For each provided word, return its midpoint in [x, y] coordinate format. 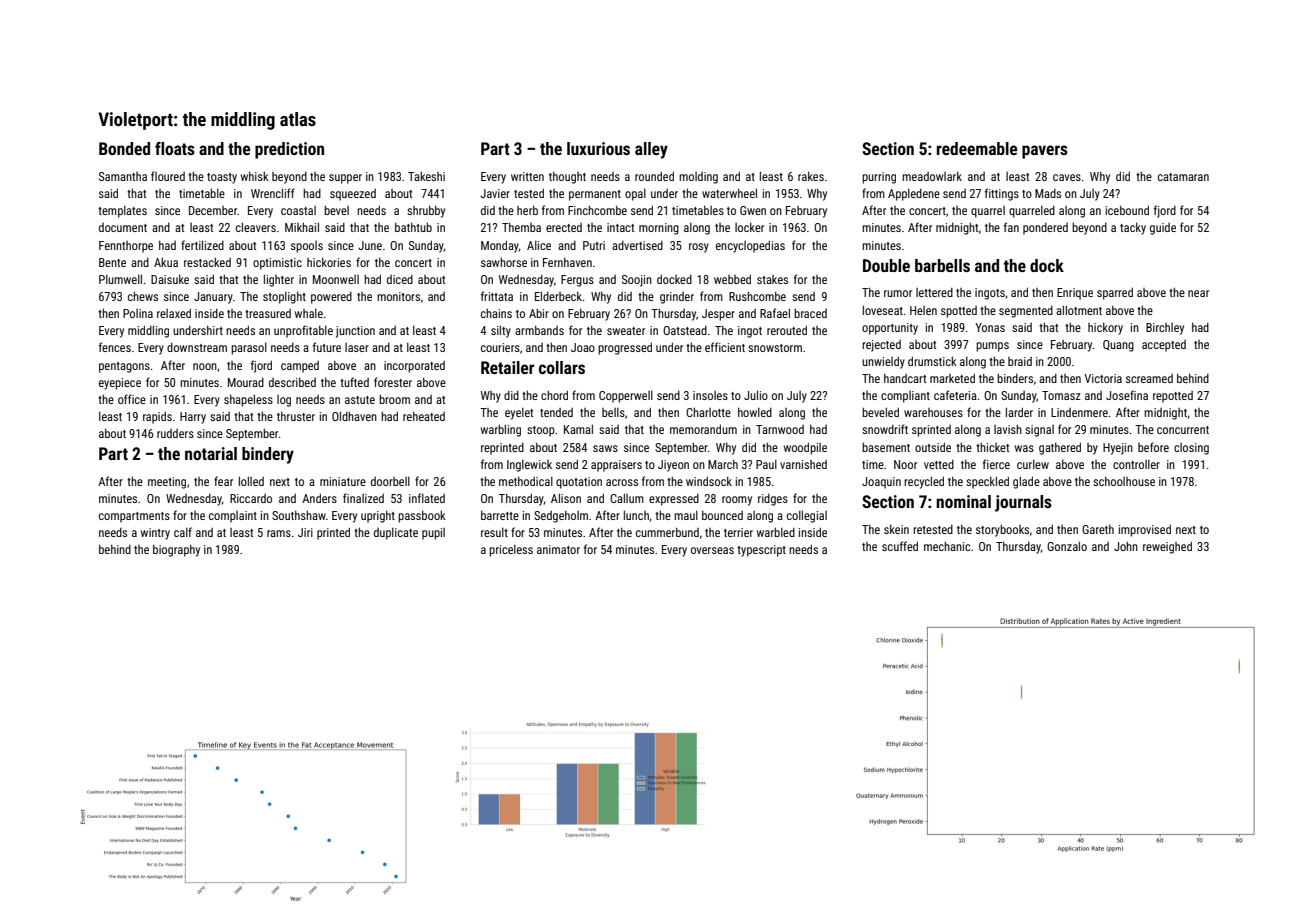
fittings [1002, 194]
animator [558, 549]
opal [635, 195]
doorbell [390, 481]
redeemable [977, 148]
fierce [996, 464]
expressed [674, 500]
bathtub [413, 227]
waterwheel [729, 193]
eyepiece [120, 384]
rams [279, 533]
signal [1039, 431]
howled [755, 412]
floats [175, 148]
